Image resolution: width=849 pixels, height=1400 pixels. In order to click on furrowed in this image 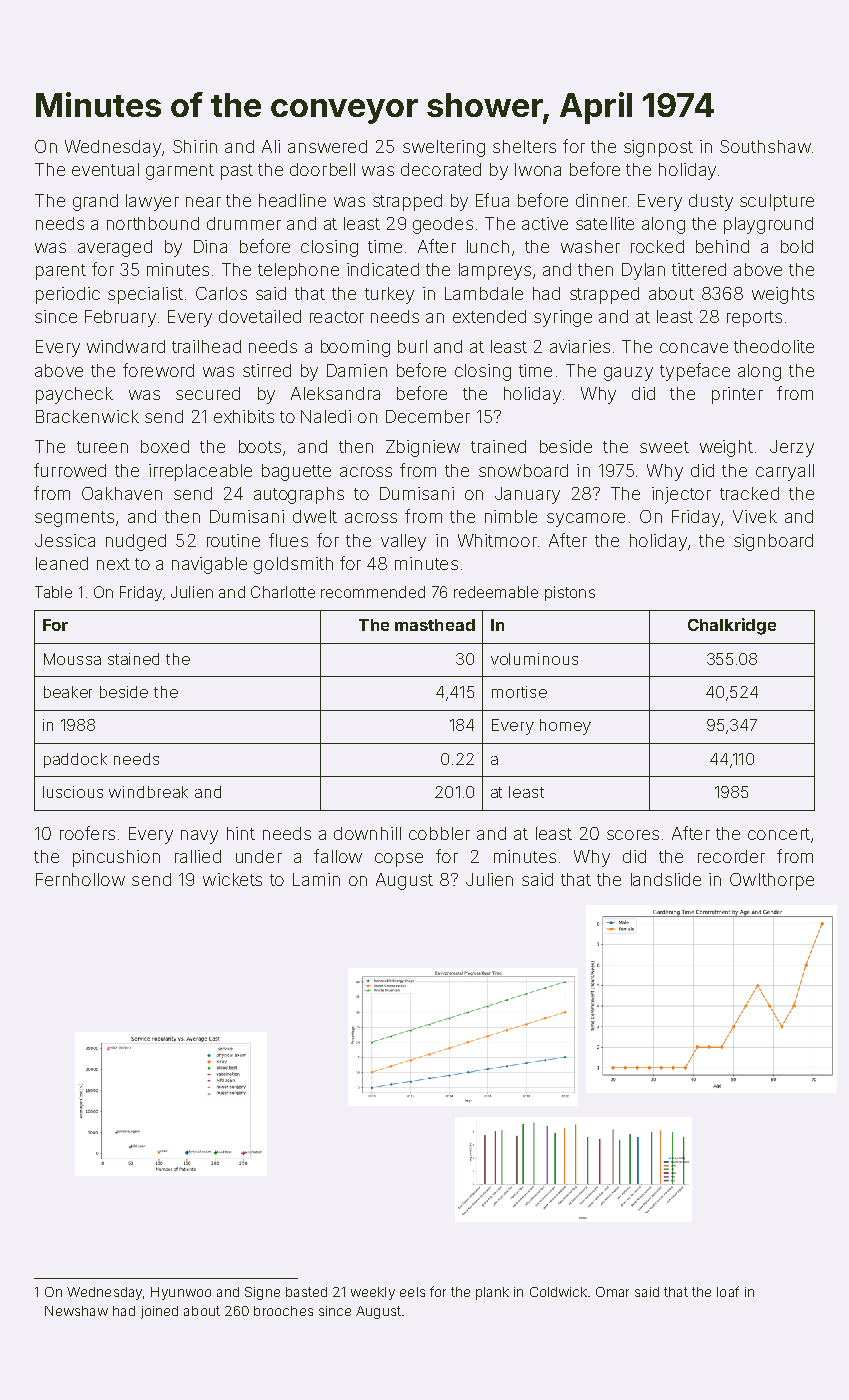, I will do `click(70, 470)`.
